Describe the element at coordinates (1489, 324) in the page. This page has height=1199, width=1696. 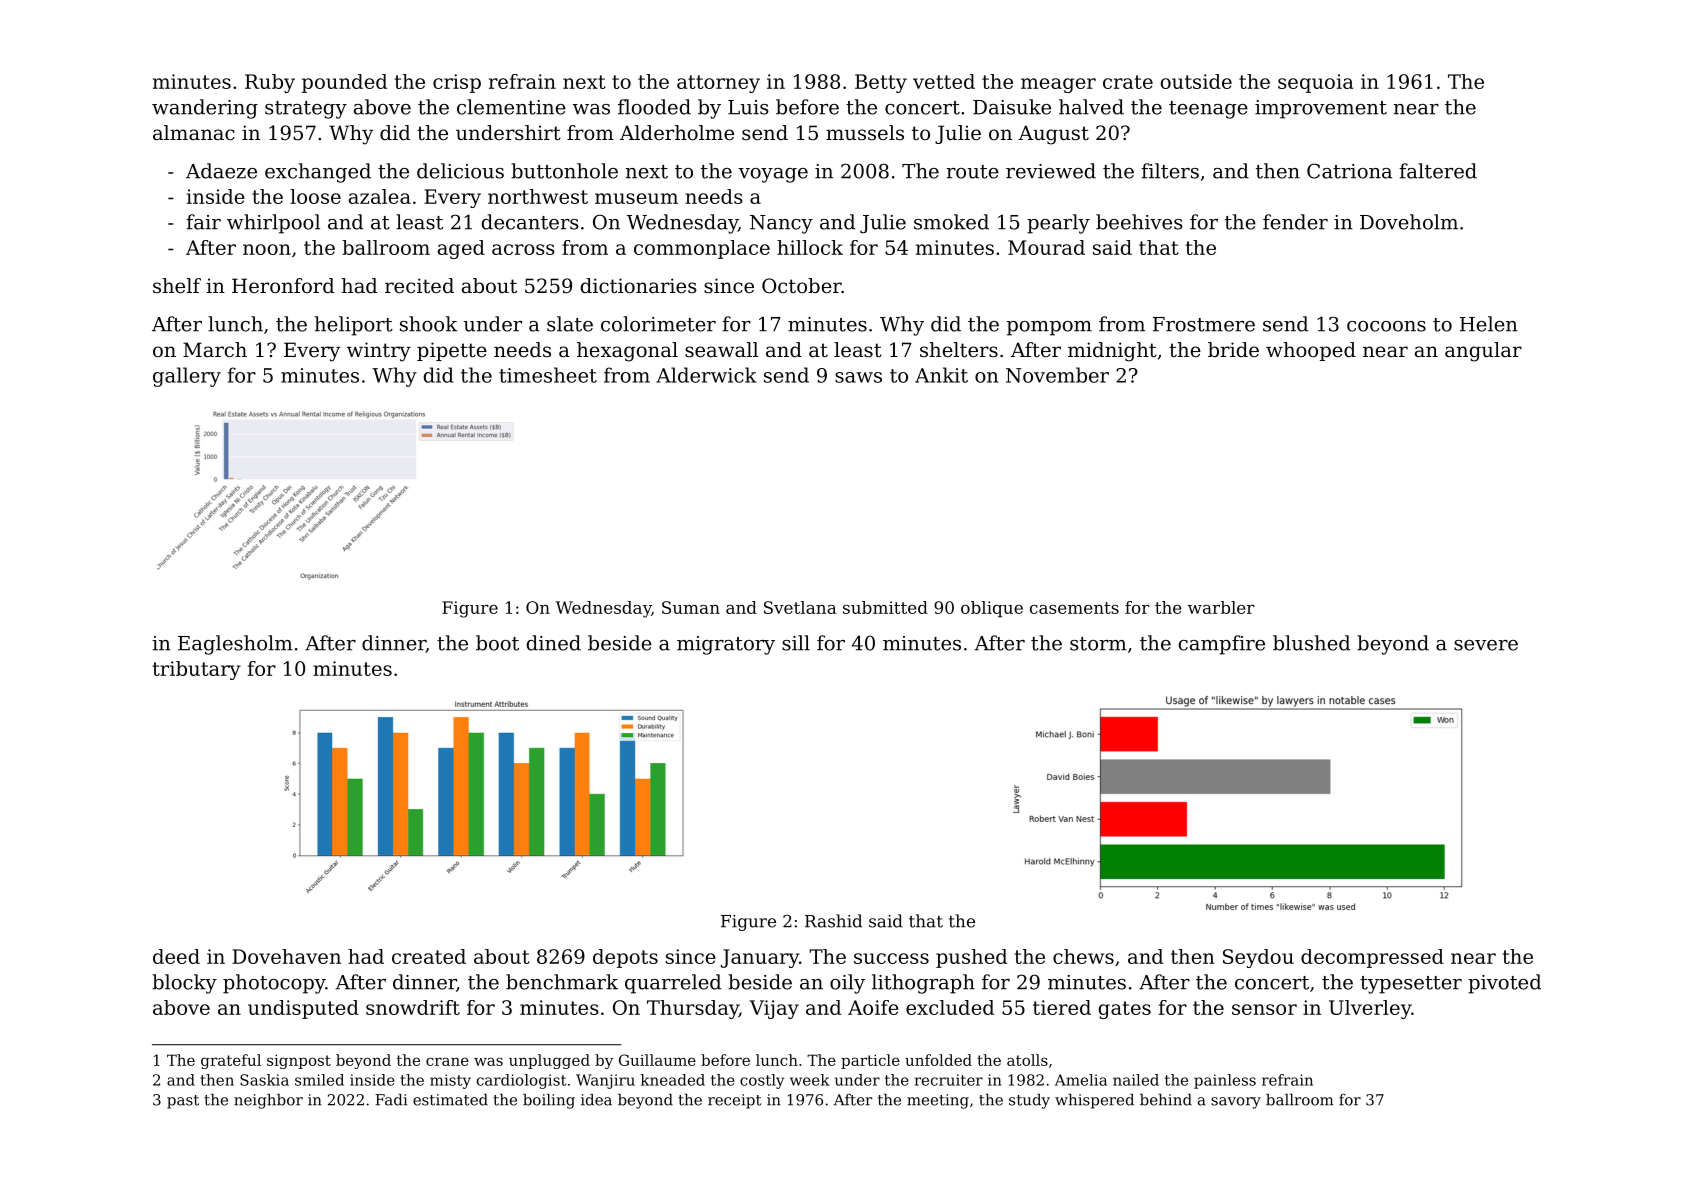
I see `Helen` at that location.
